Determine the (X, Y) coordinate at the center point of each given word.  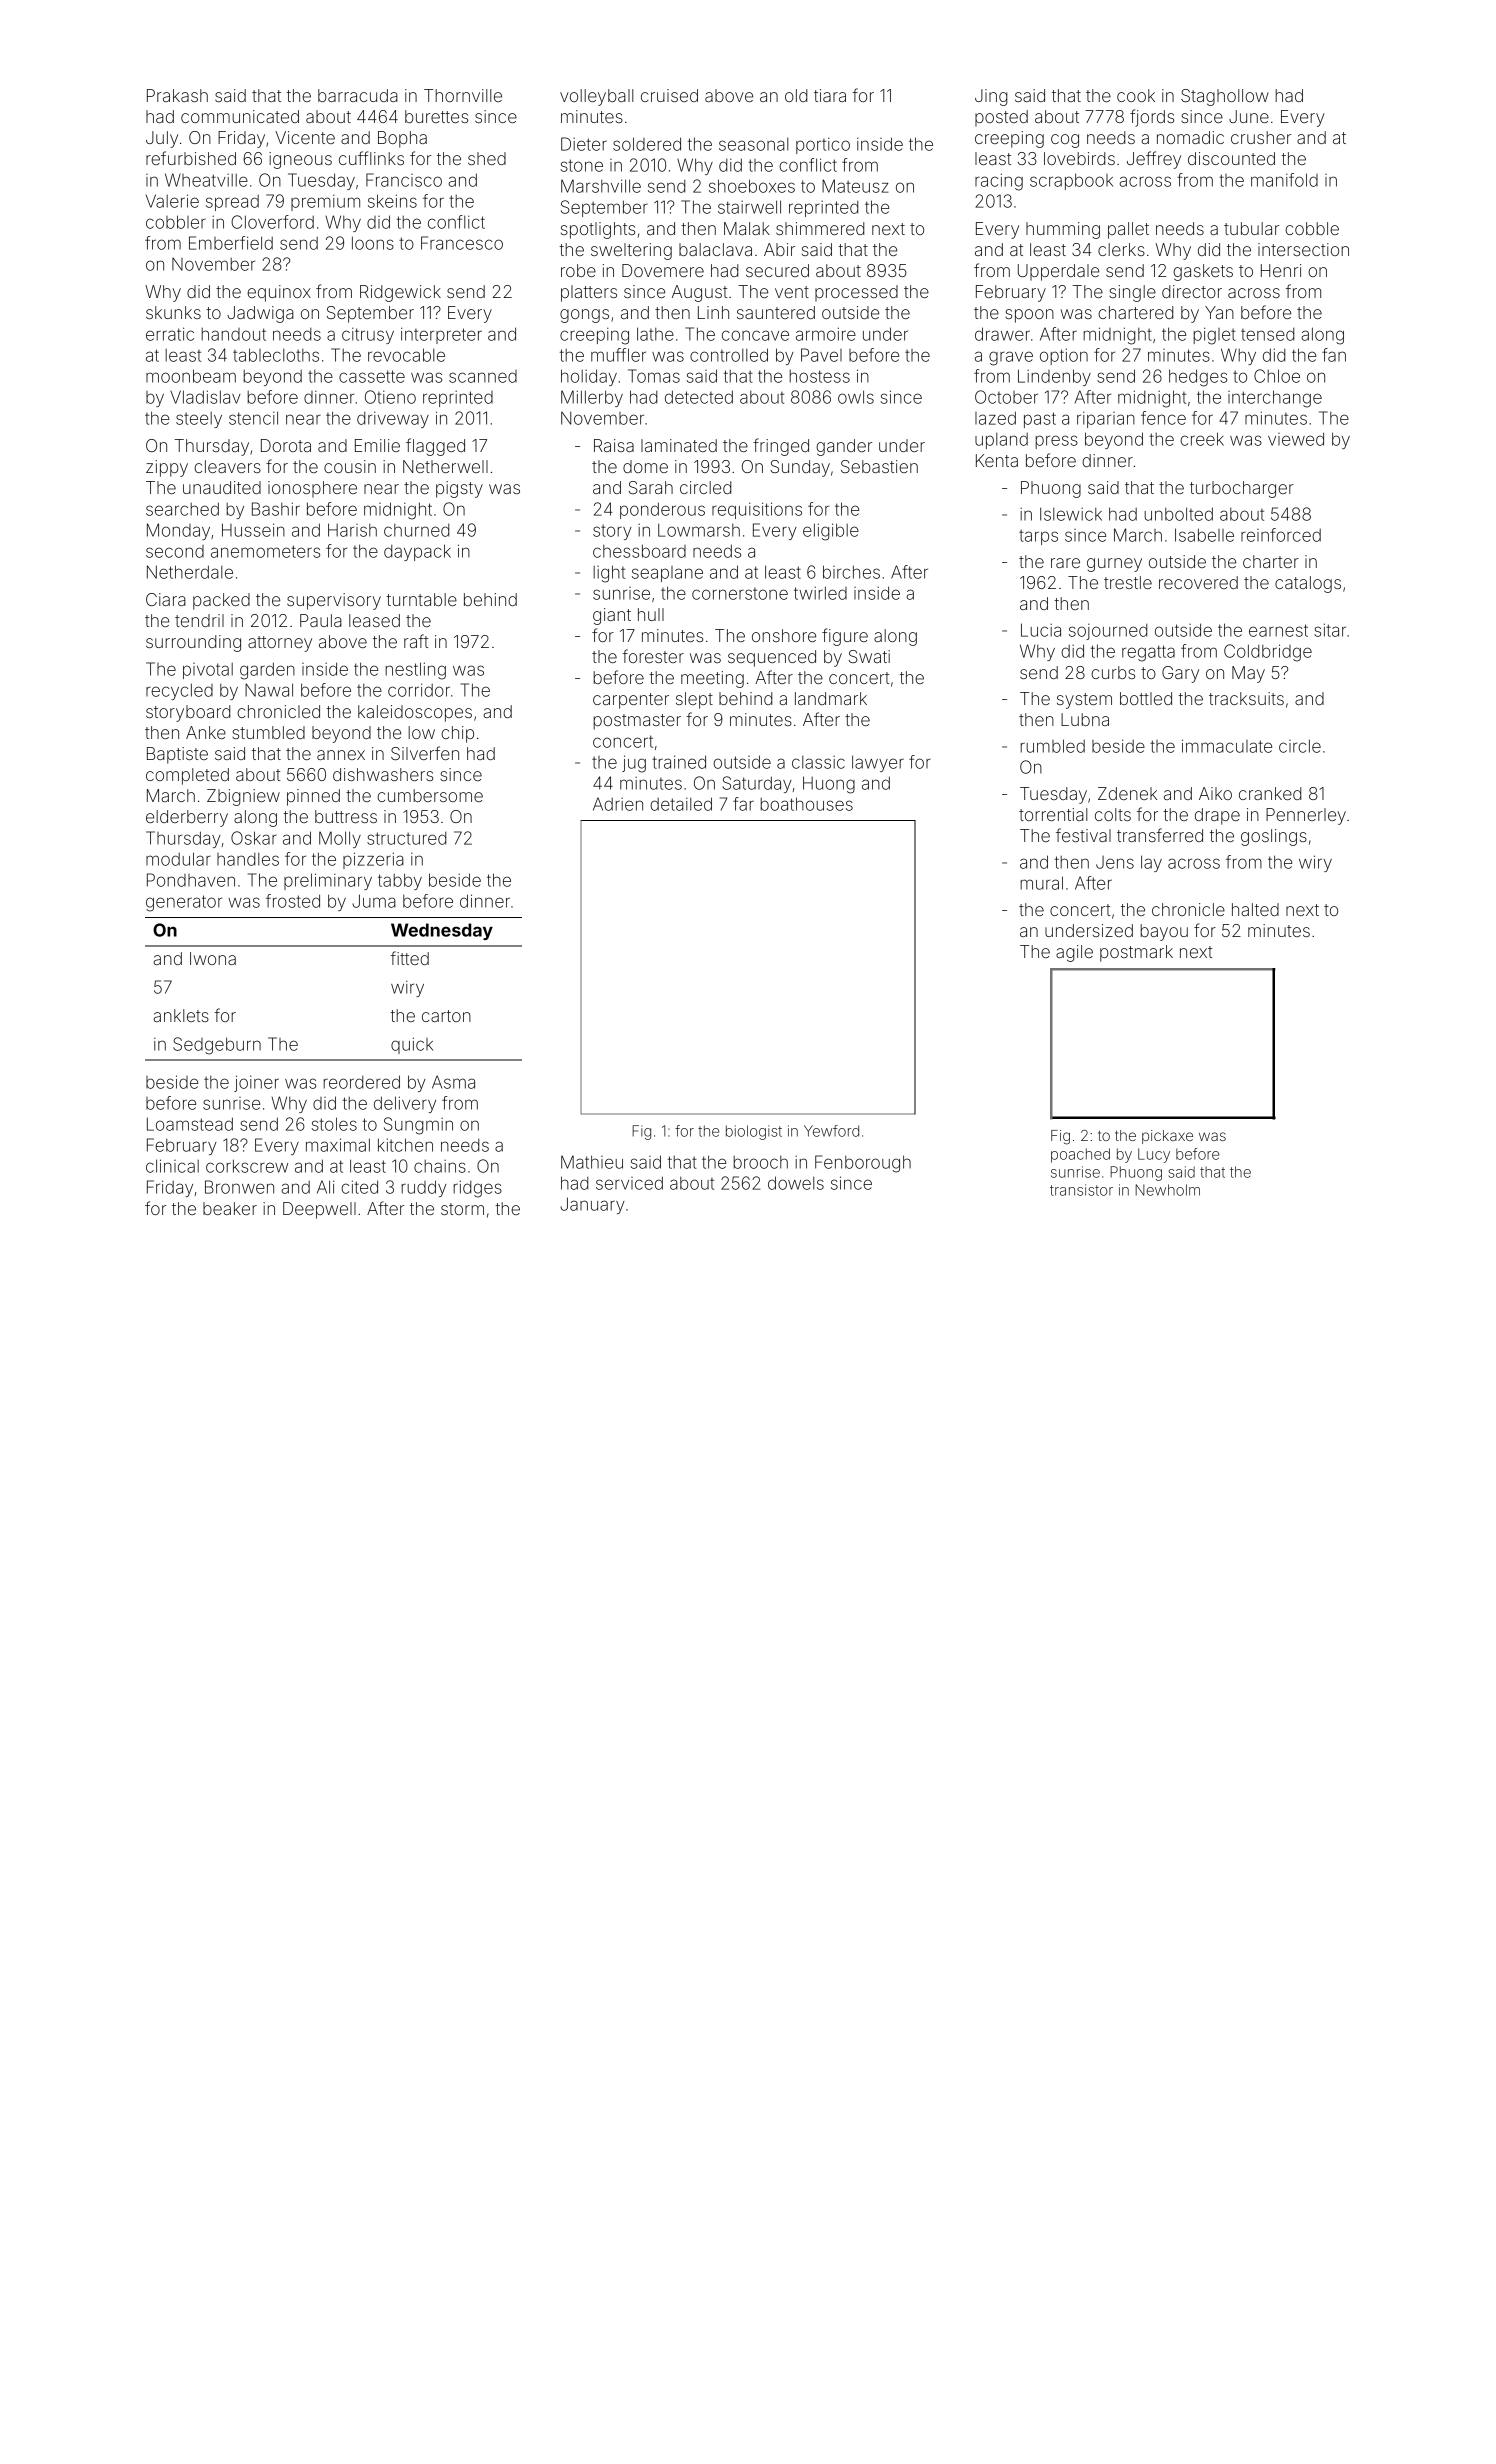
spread (232, 203)
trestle (1128, 582)
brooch (760, 1162)
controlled (729, 355)
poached (1080, 1155)
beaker (230, 1208)
